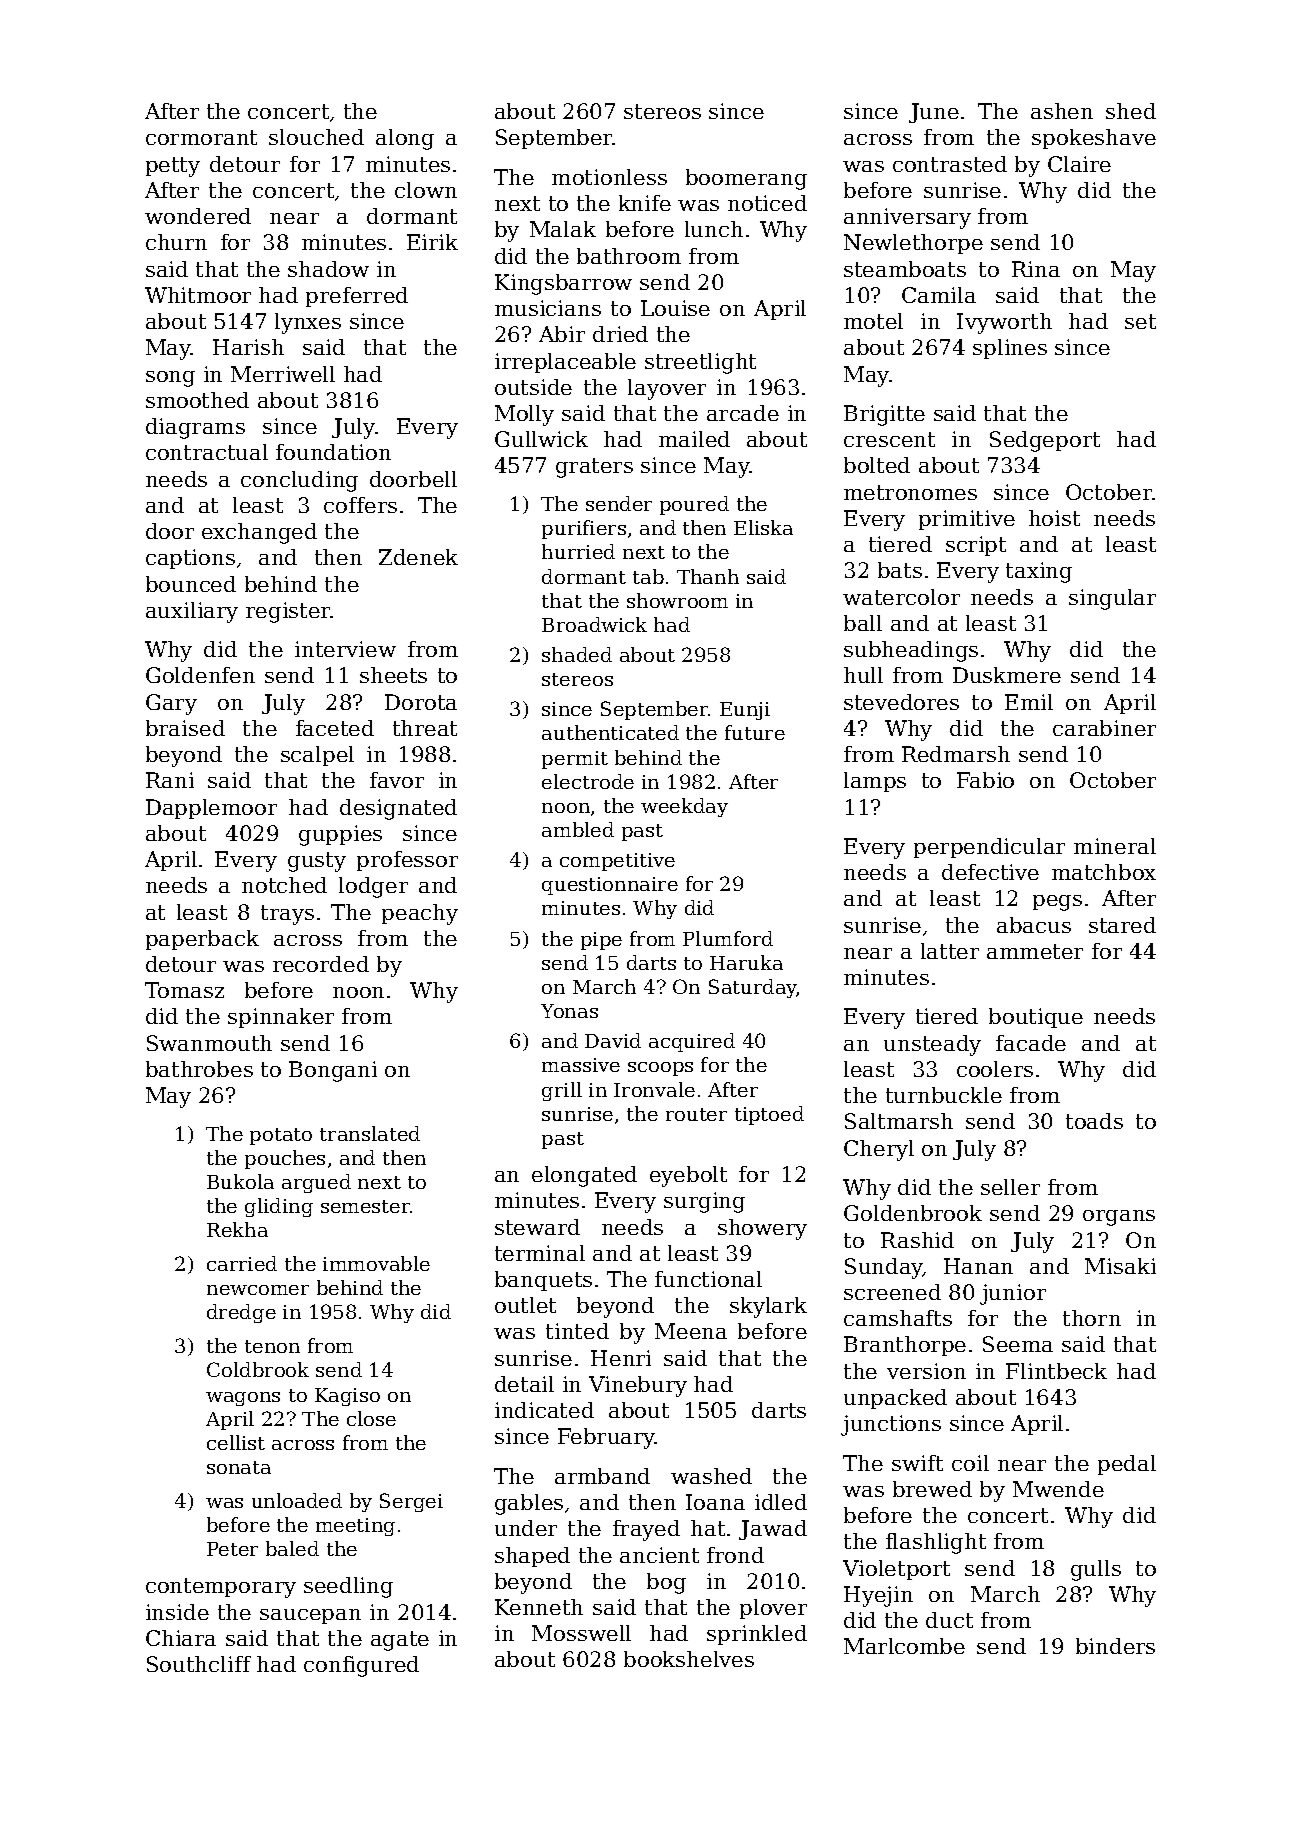  What do you see at coordinates (239, 1467) in the image?
I see `sonata` at bounding box center [239, 1467].
